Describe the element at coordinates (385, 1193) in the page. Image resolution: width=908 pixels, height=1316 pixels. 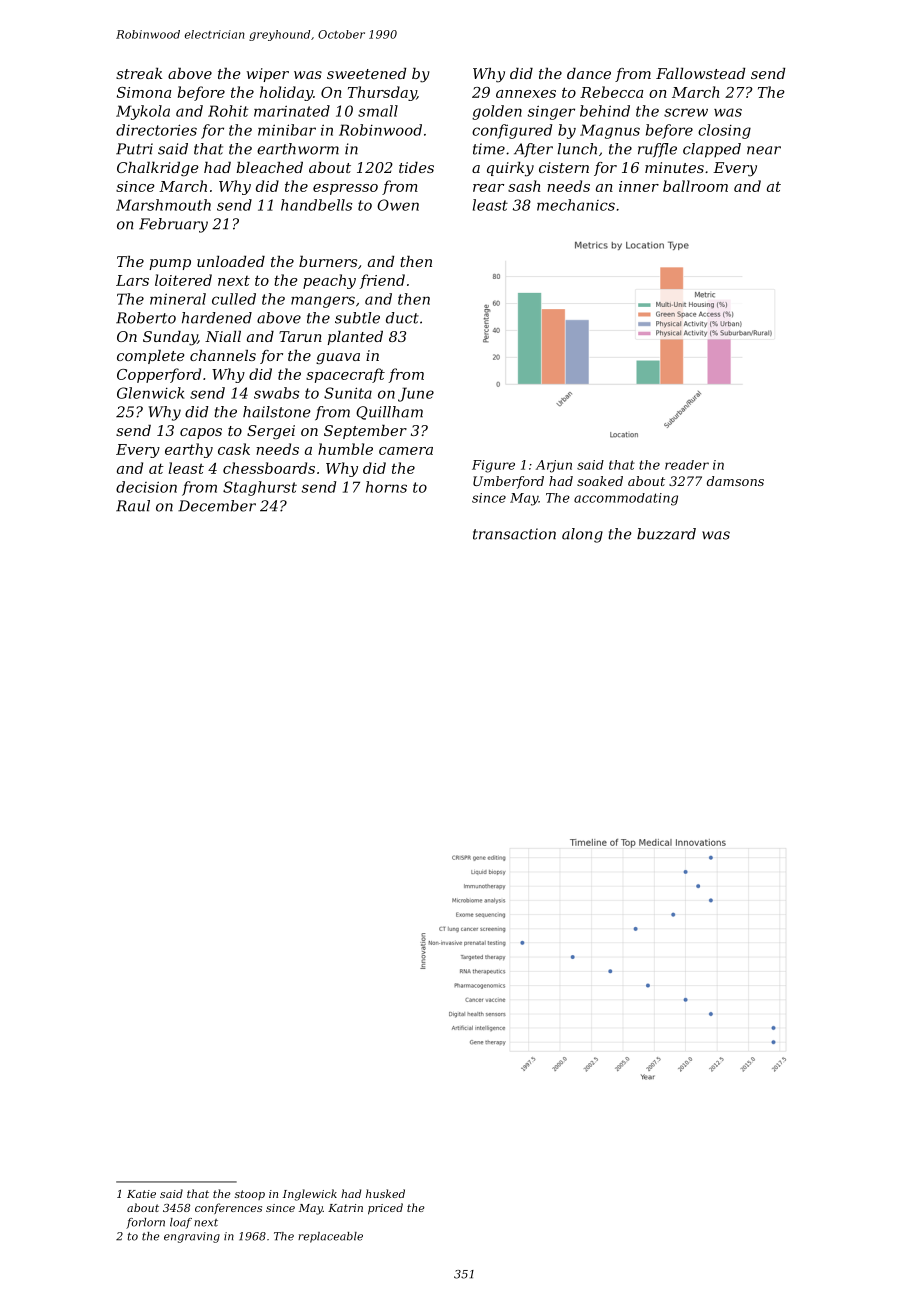
I see `husked` at that location.
